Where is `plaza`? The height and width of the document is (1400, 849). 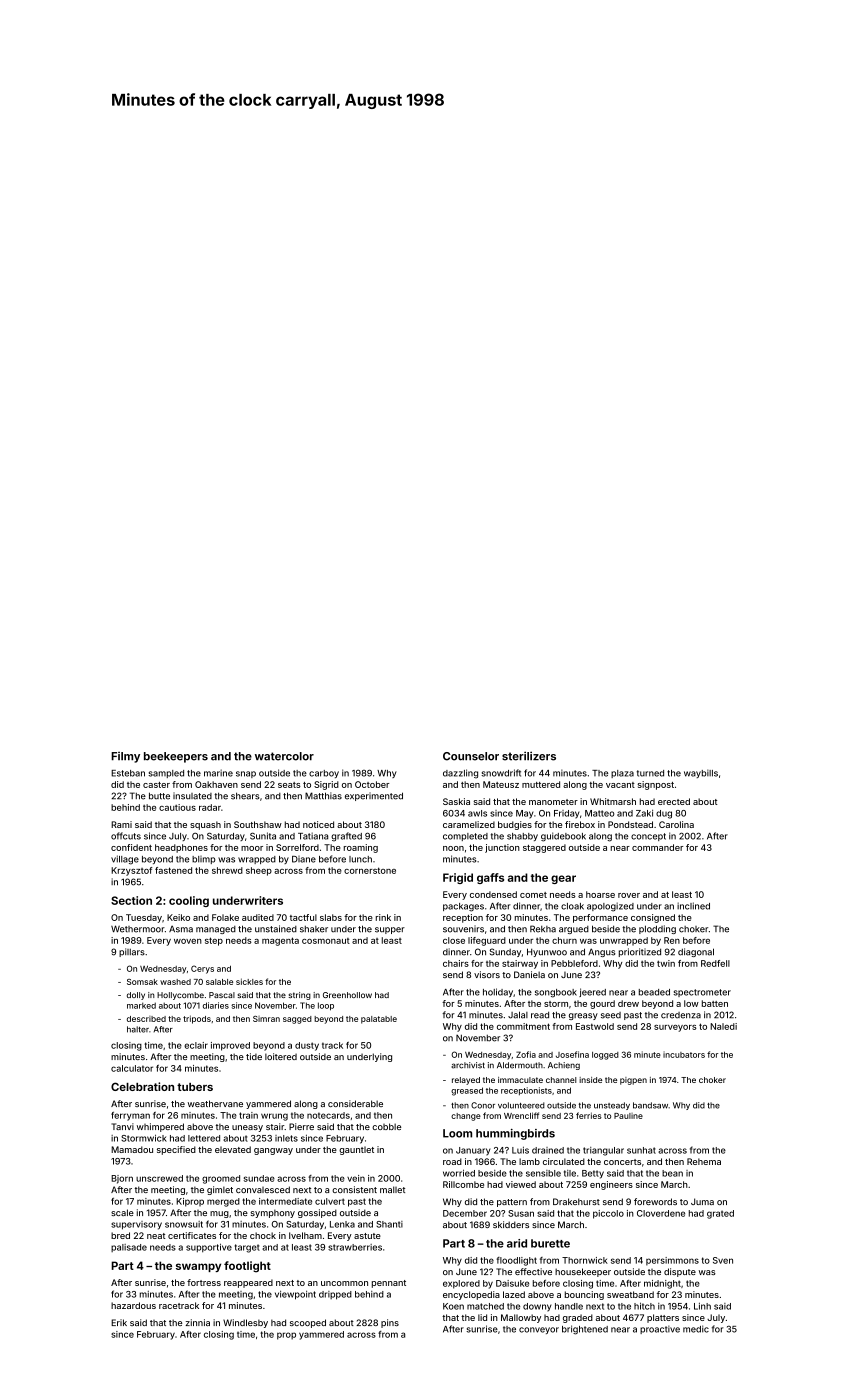 plaza is located at coordinates (622, 774).
